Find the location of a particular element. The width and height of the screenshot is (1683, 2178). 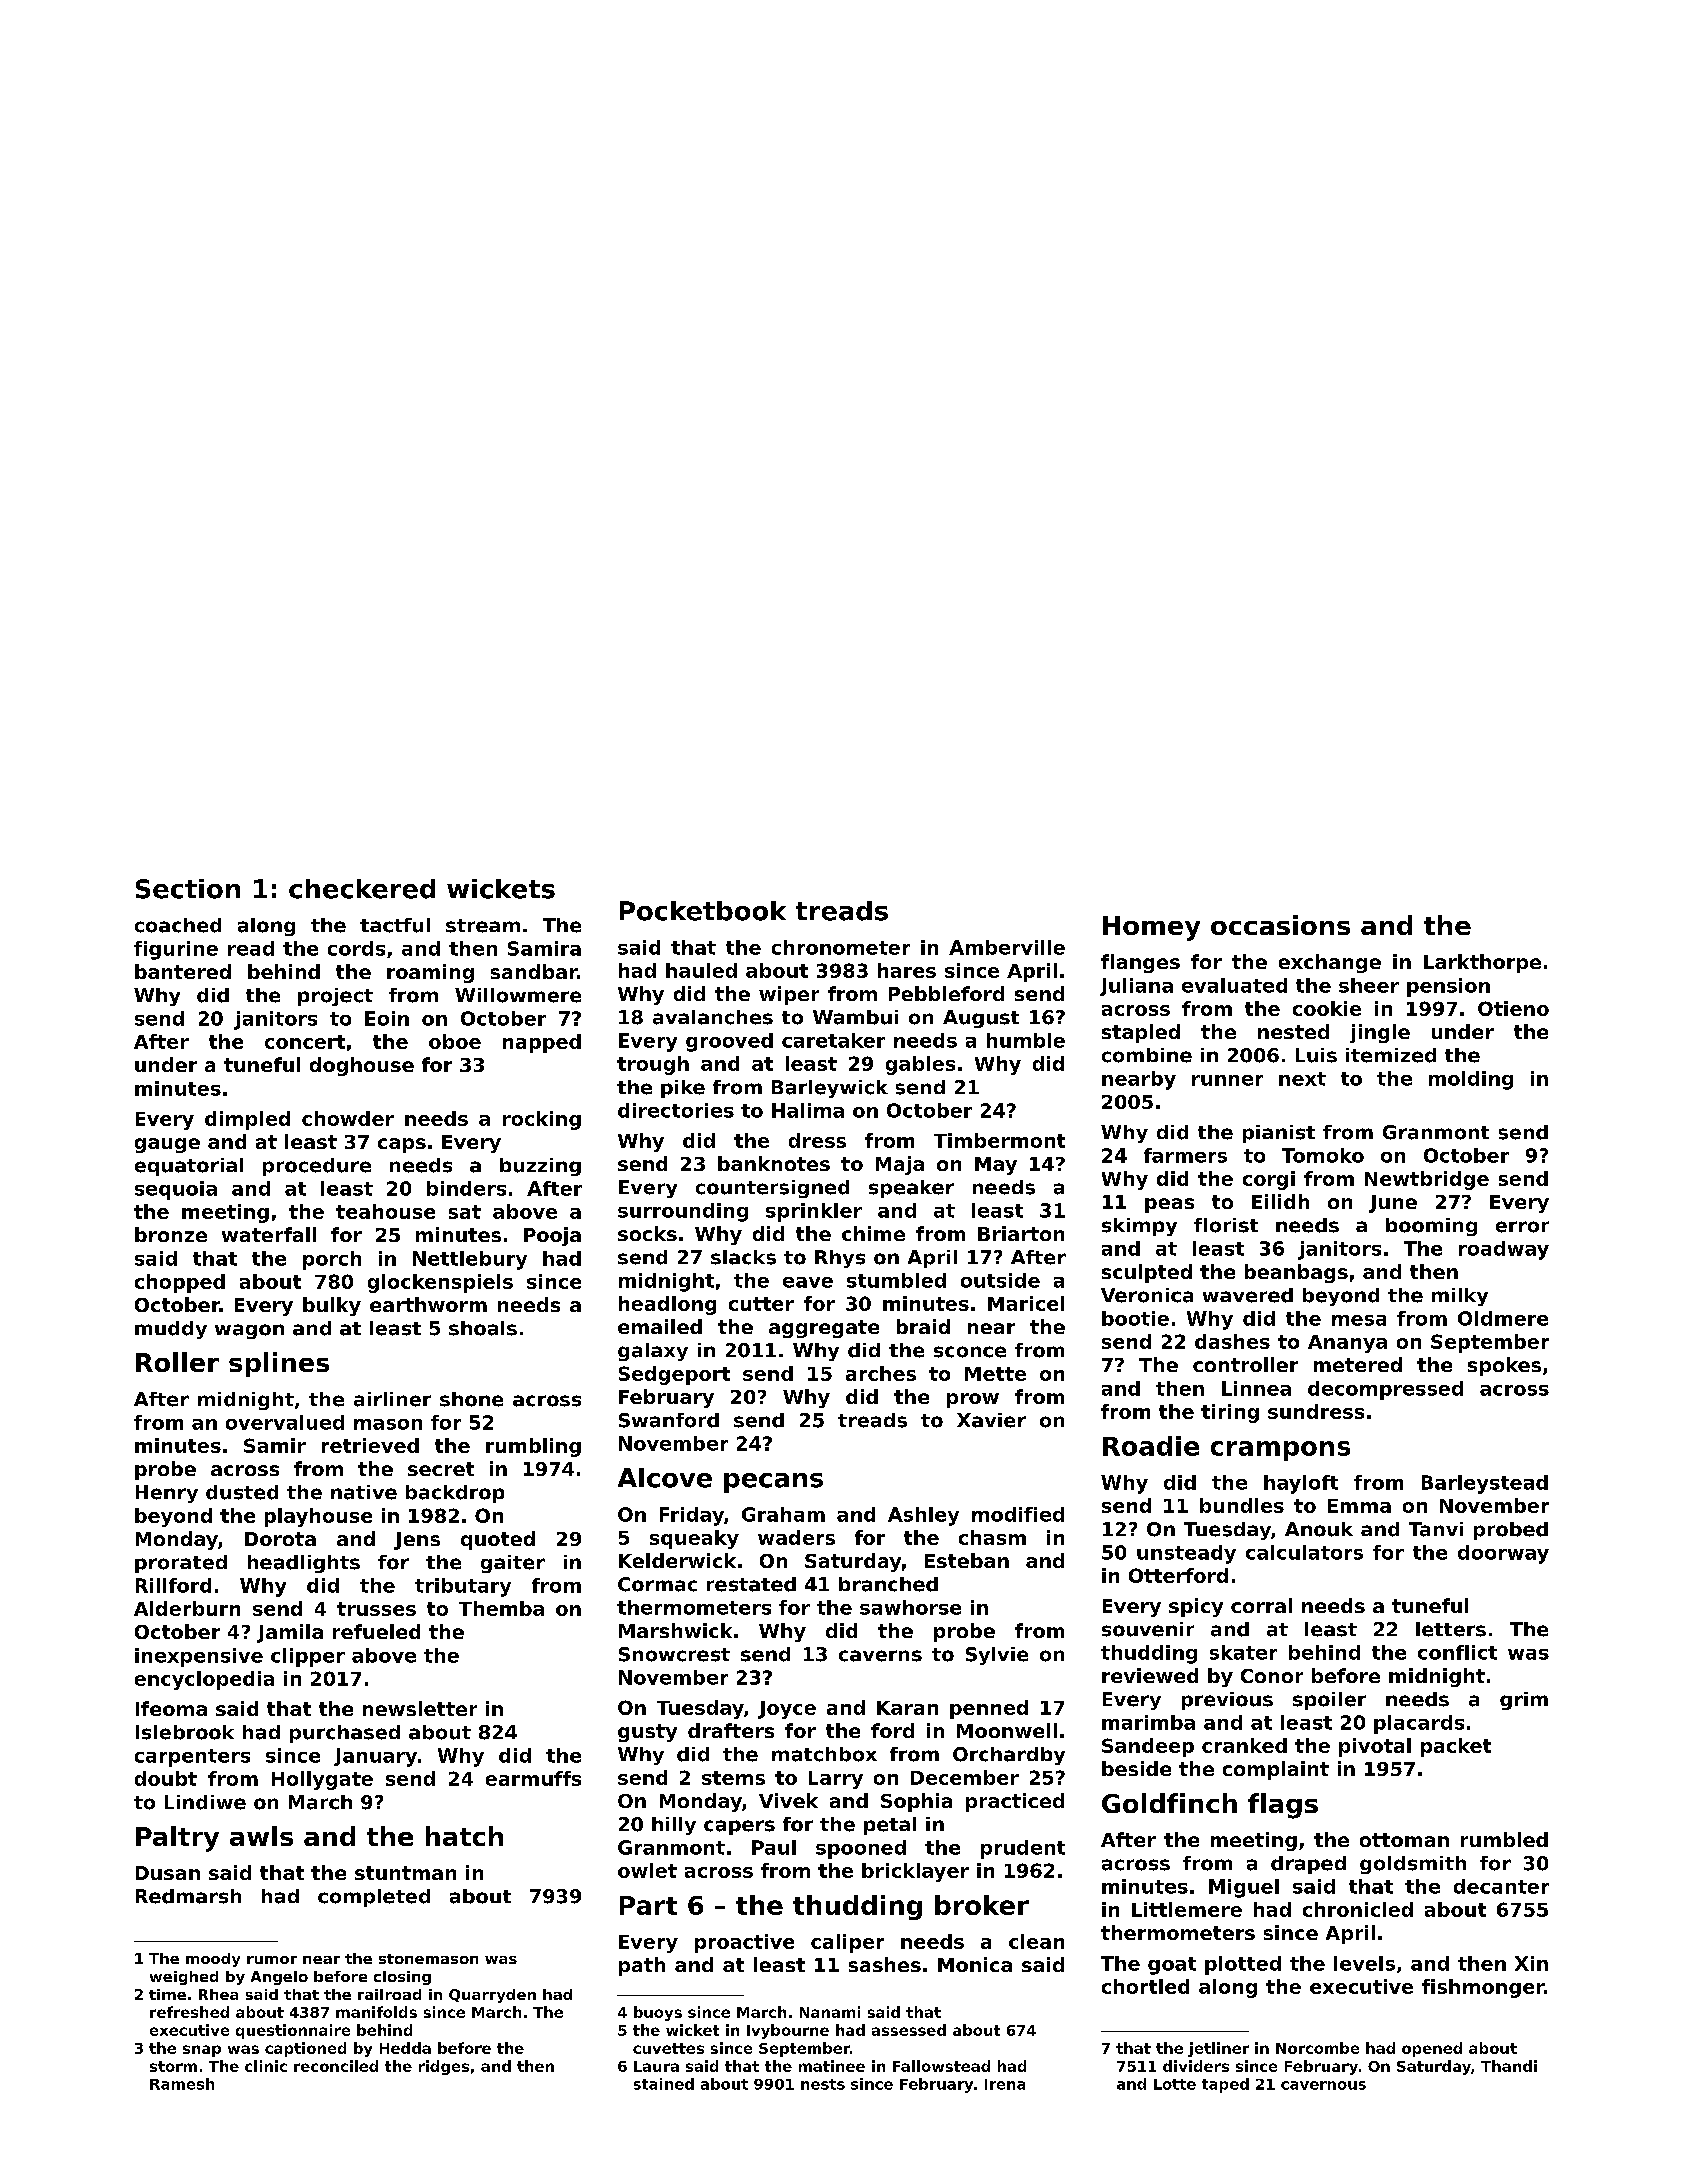

Ramesh is located at coordinates (182, 2084).
